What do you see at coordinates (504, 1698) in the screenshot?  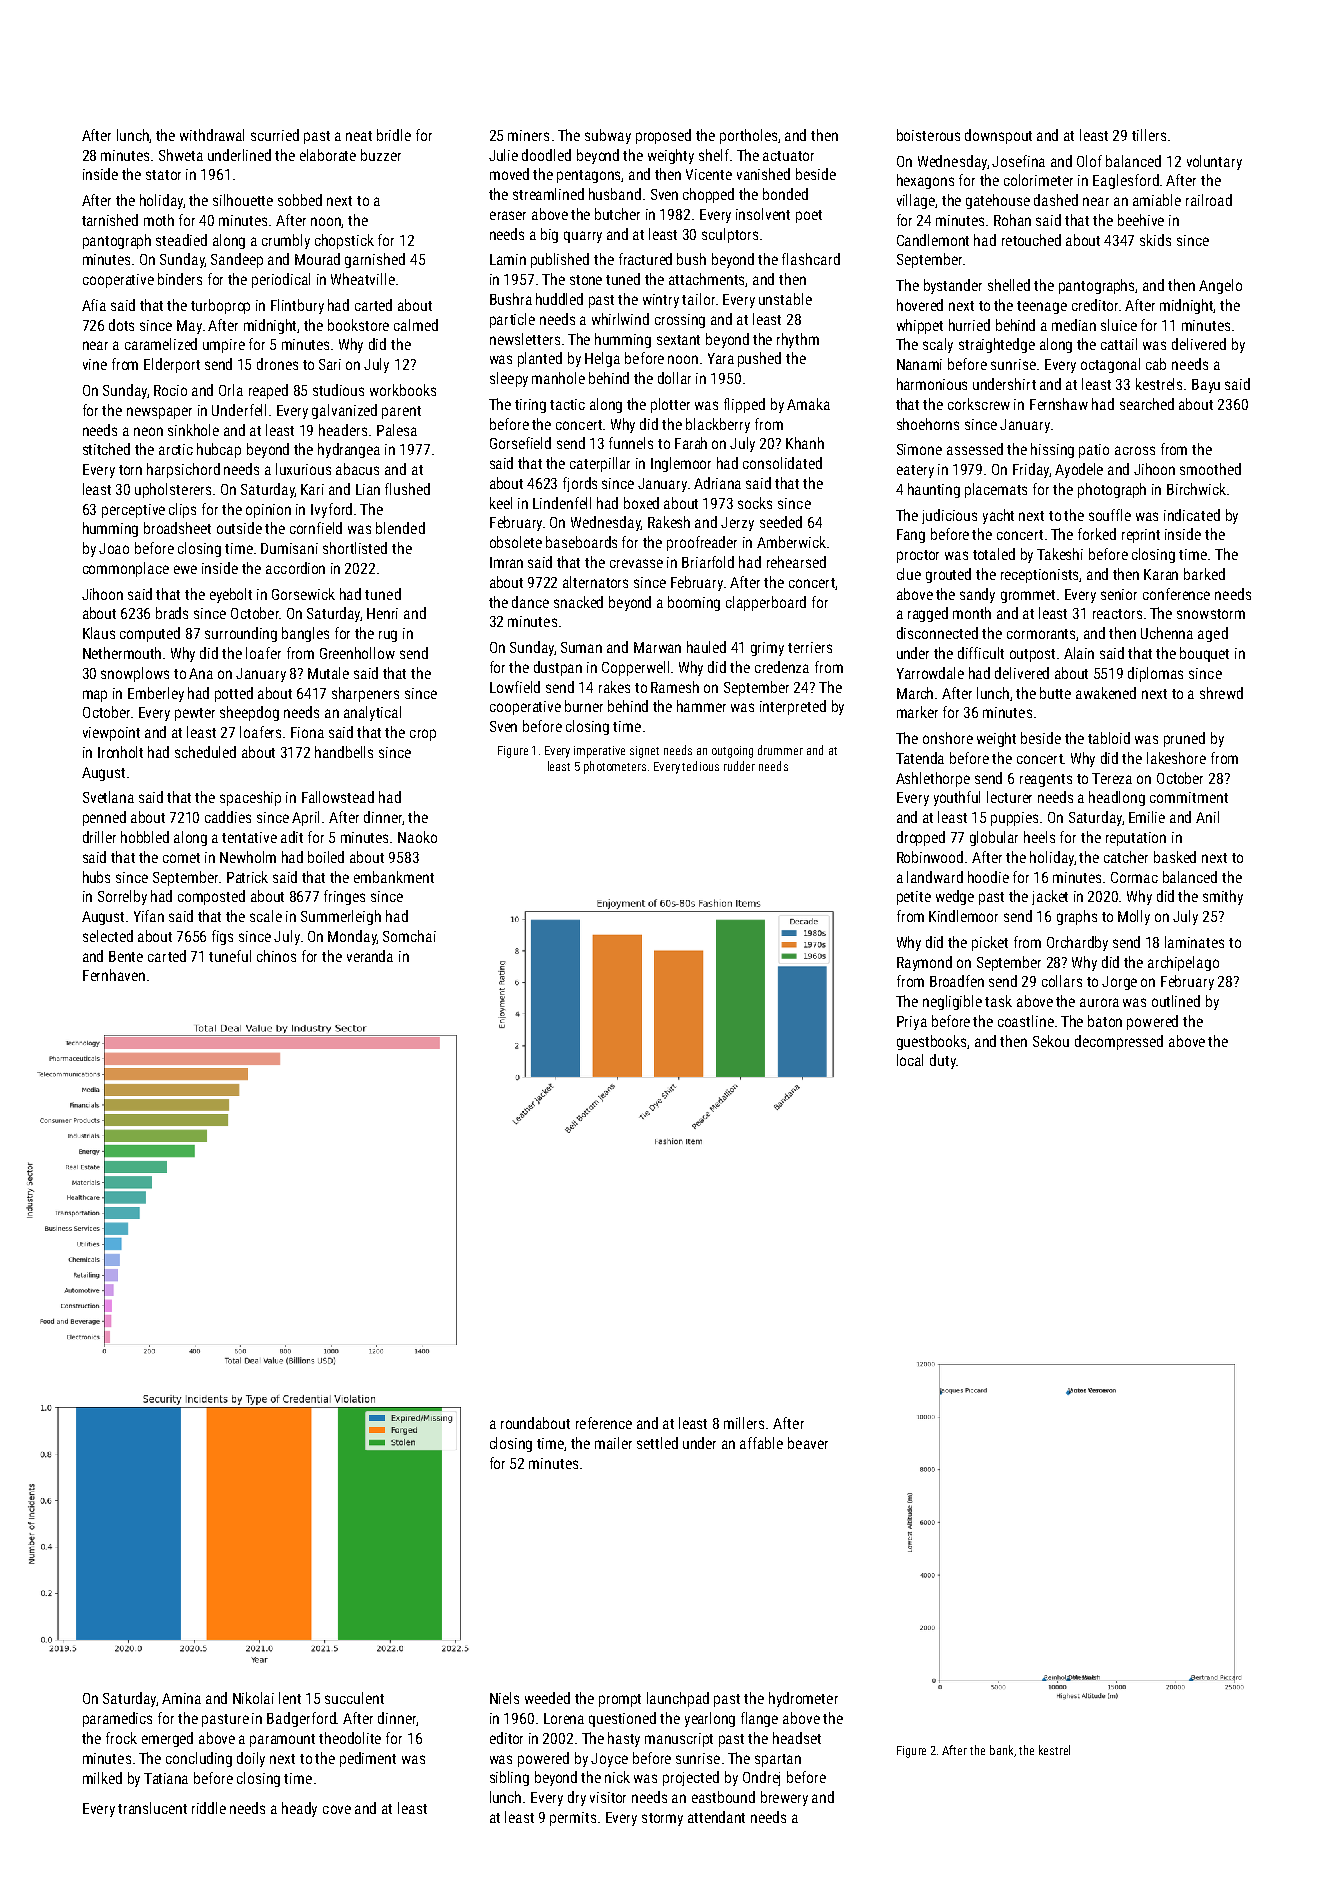 I see `Niels` at bounding box center [504, 1698].
